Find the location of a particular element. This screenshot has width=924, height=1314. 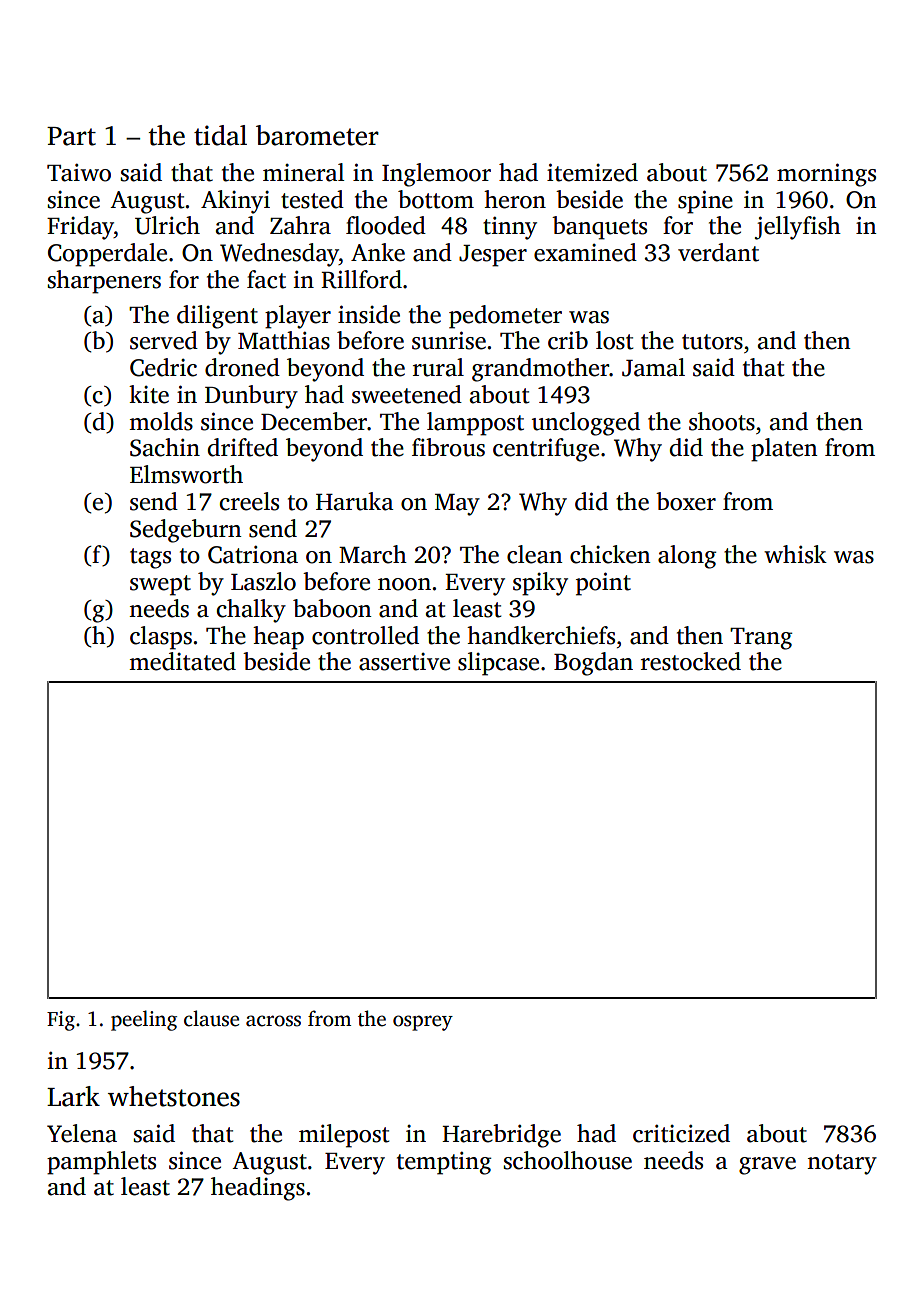

Harebridge is located at coordinates (501, 1136).
